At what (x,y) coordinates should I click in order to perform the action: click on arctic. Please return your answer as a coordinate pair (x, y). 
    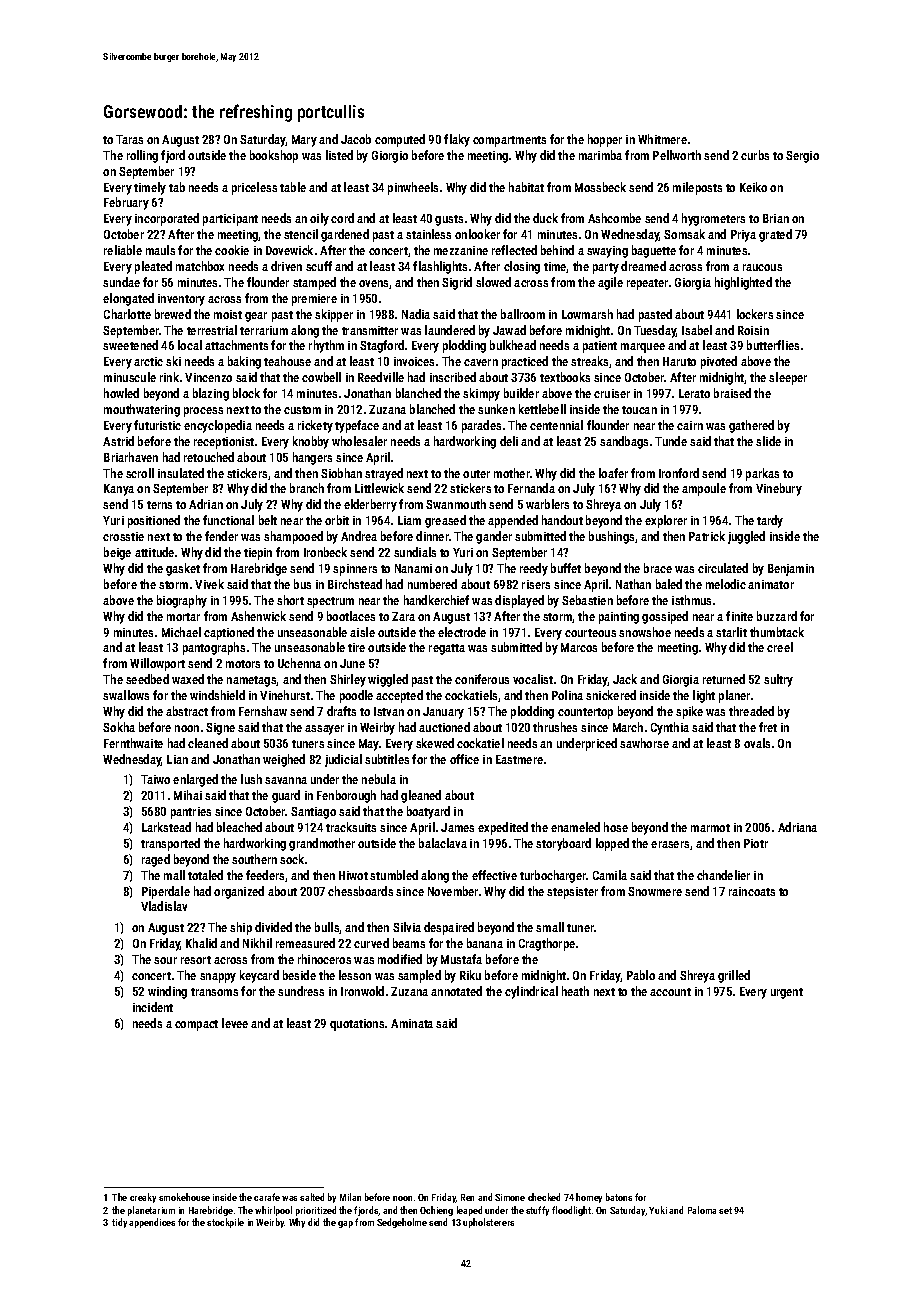
    Looking at the image, I should click on (148, 361).
